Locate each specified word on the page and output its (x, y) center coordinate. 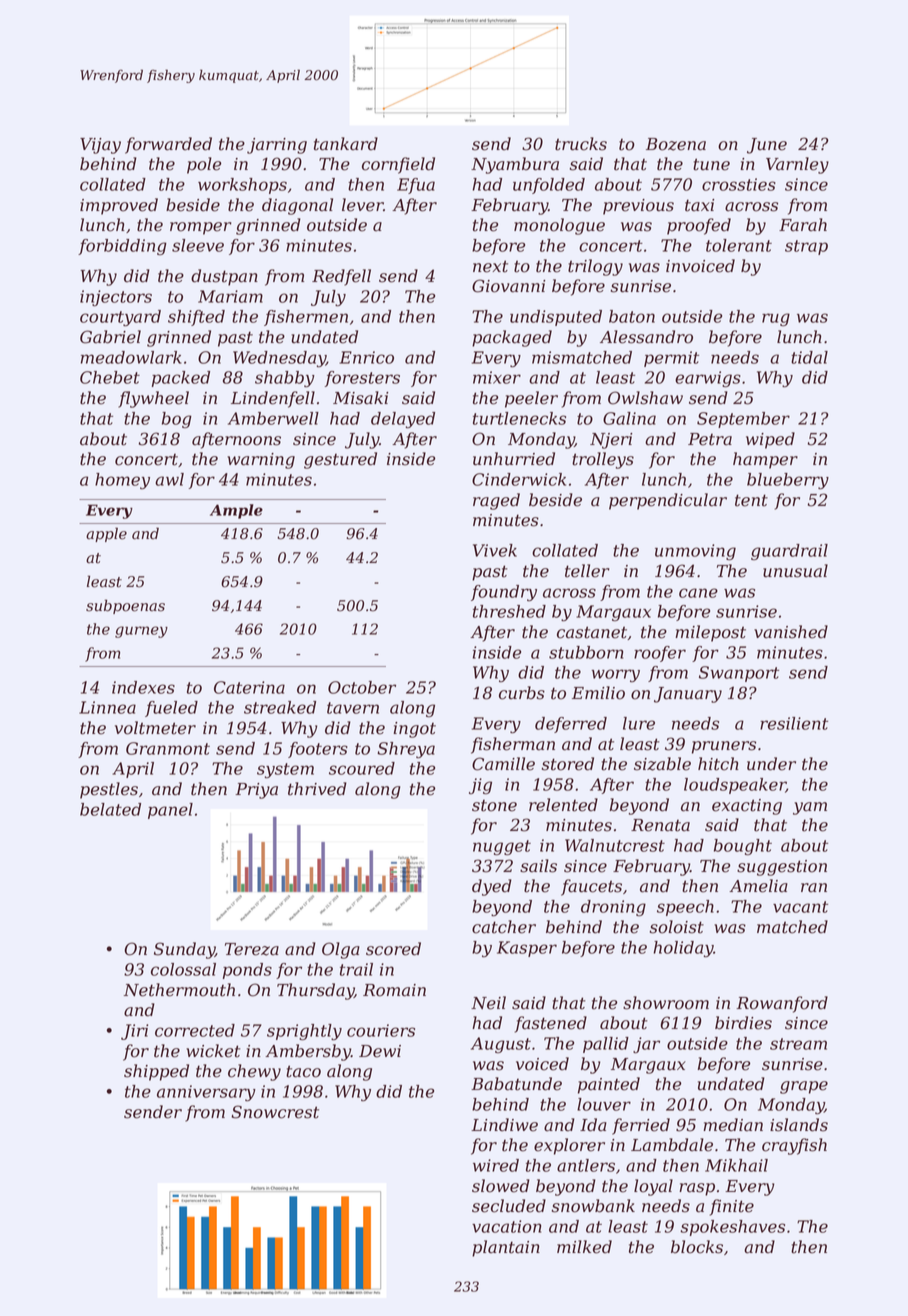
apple (106, 534)
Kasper (527, 949)
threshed (509, 611)
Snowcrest (275, 1112)
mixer (497, 377)
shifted (196, 318)
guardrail (789, 552)
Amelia (758, 886)
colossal (183, 969)
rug (776, 320)
